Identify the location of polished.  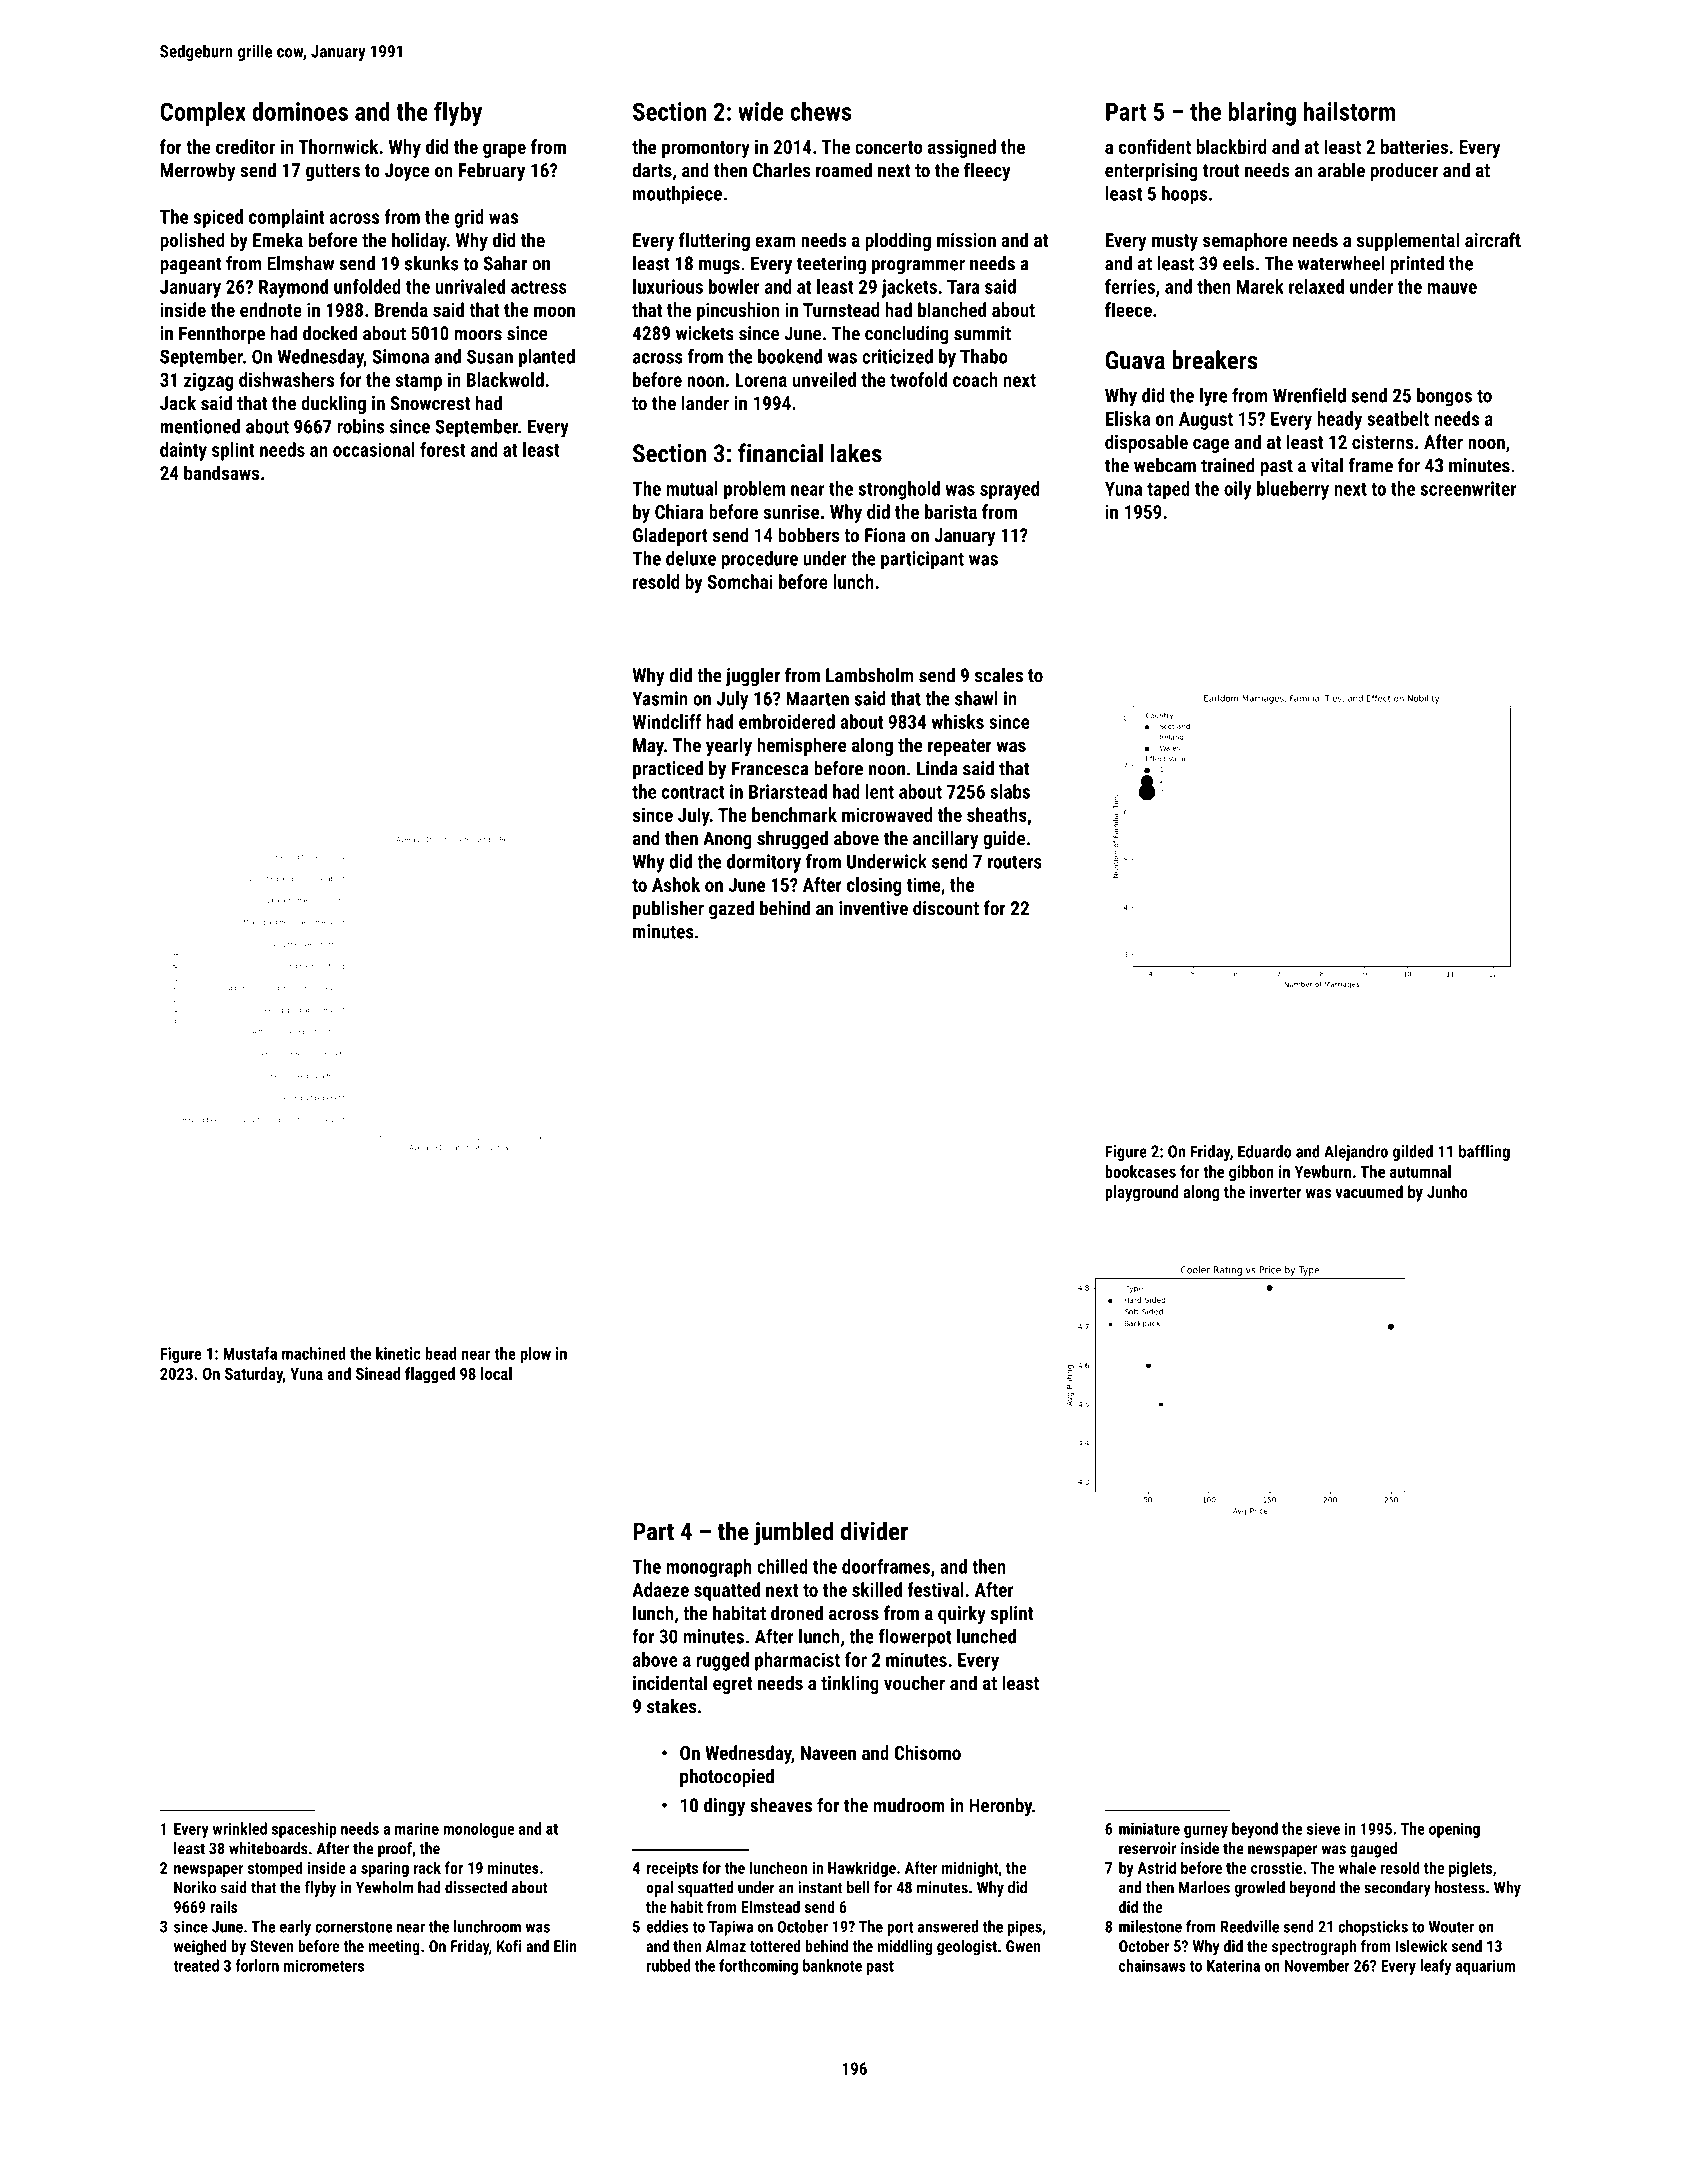
(192, 241).
